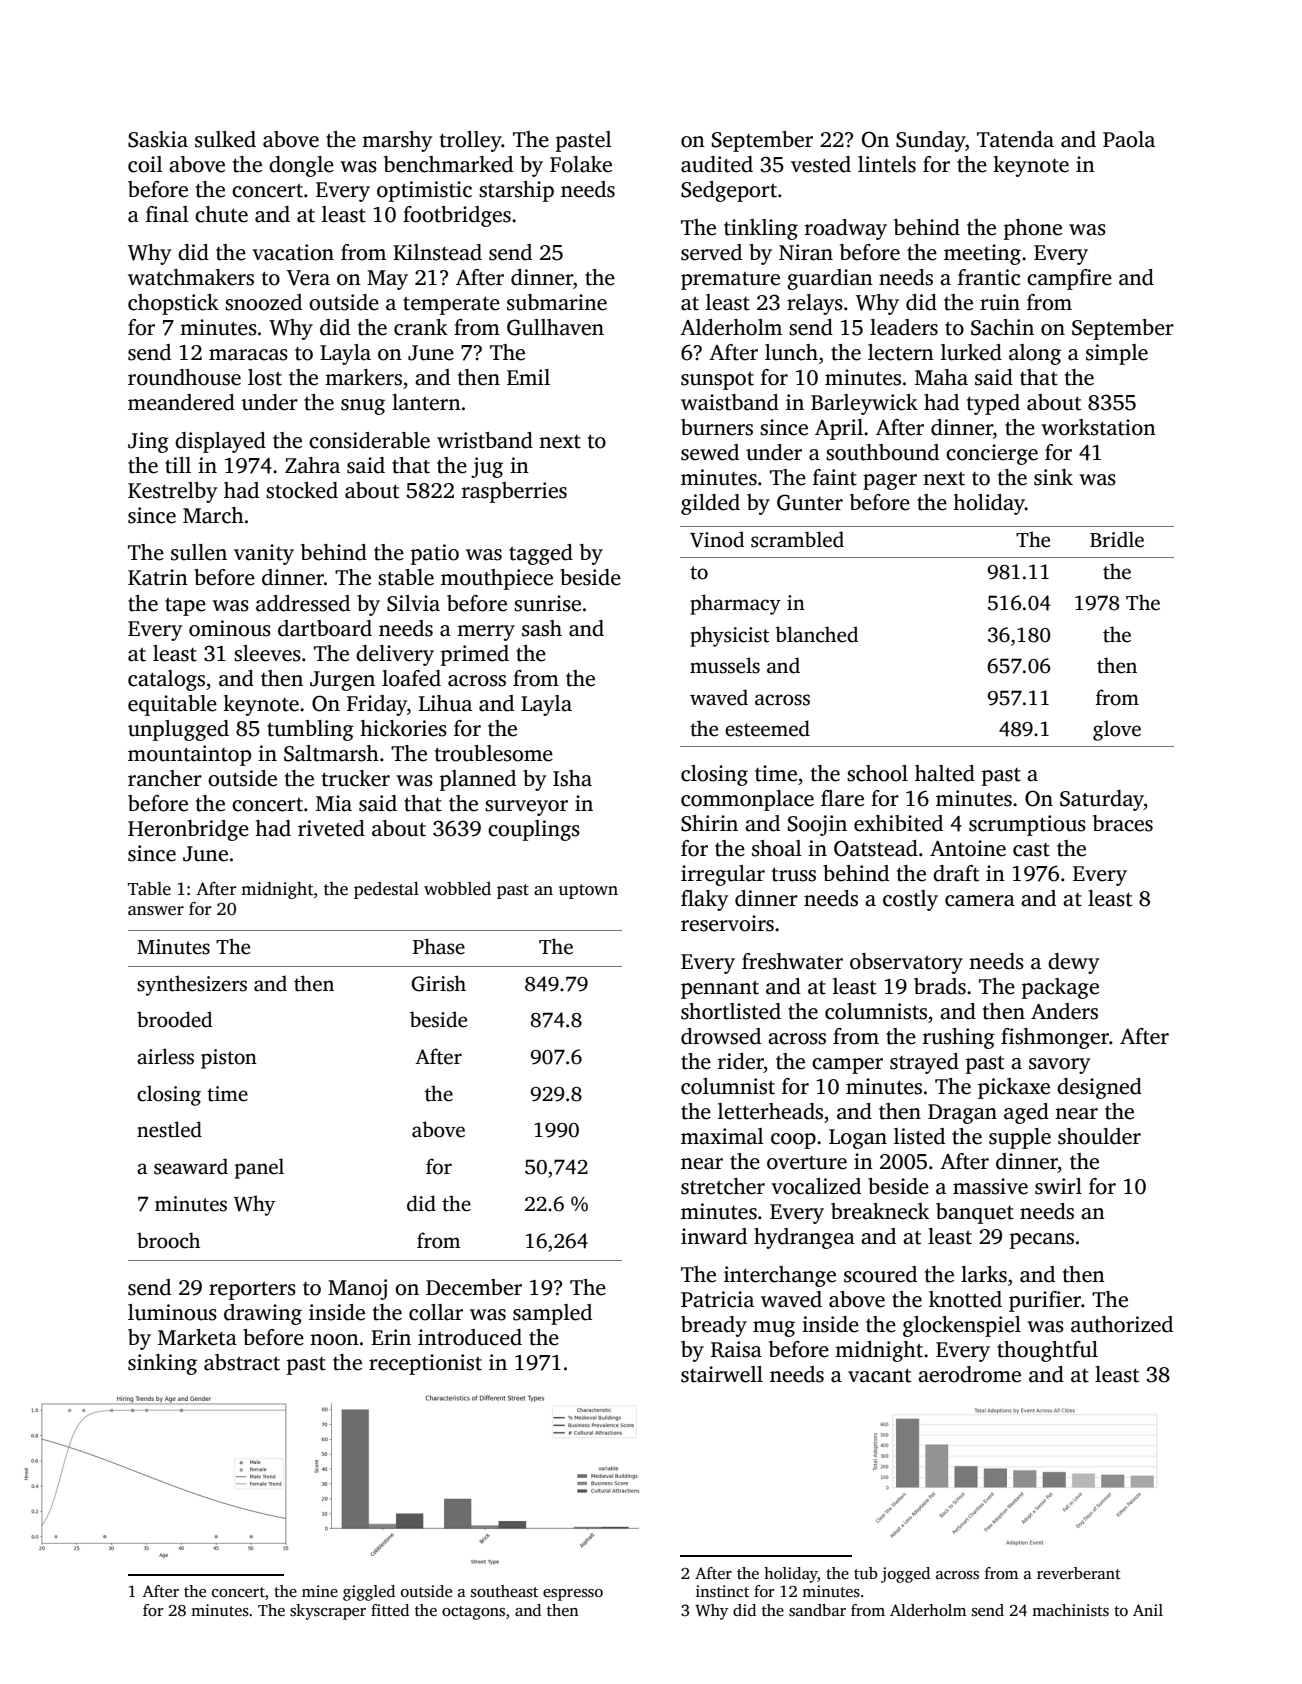 The image size is (1302, 1684). Describe the element at coordinates (721, 1036) in the page. I see `drowsed` at that location.
